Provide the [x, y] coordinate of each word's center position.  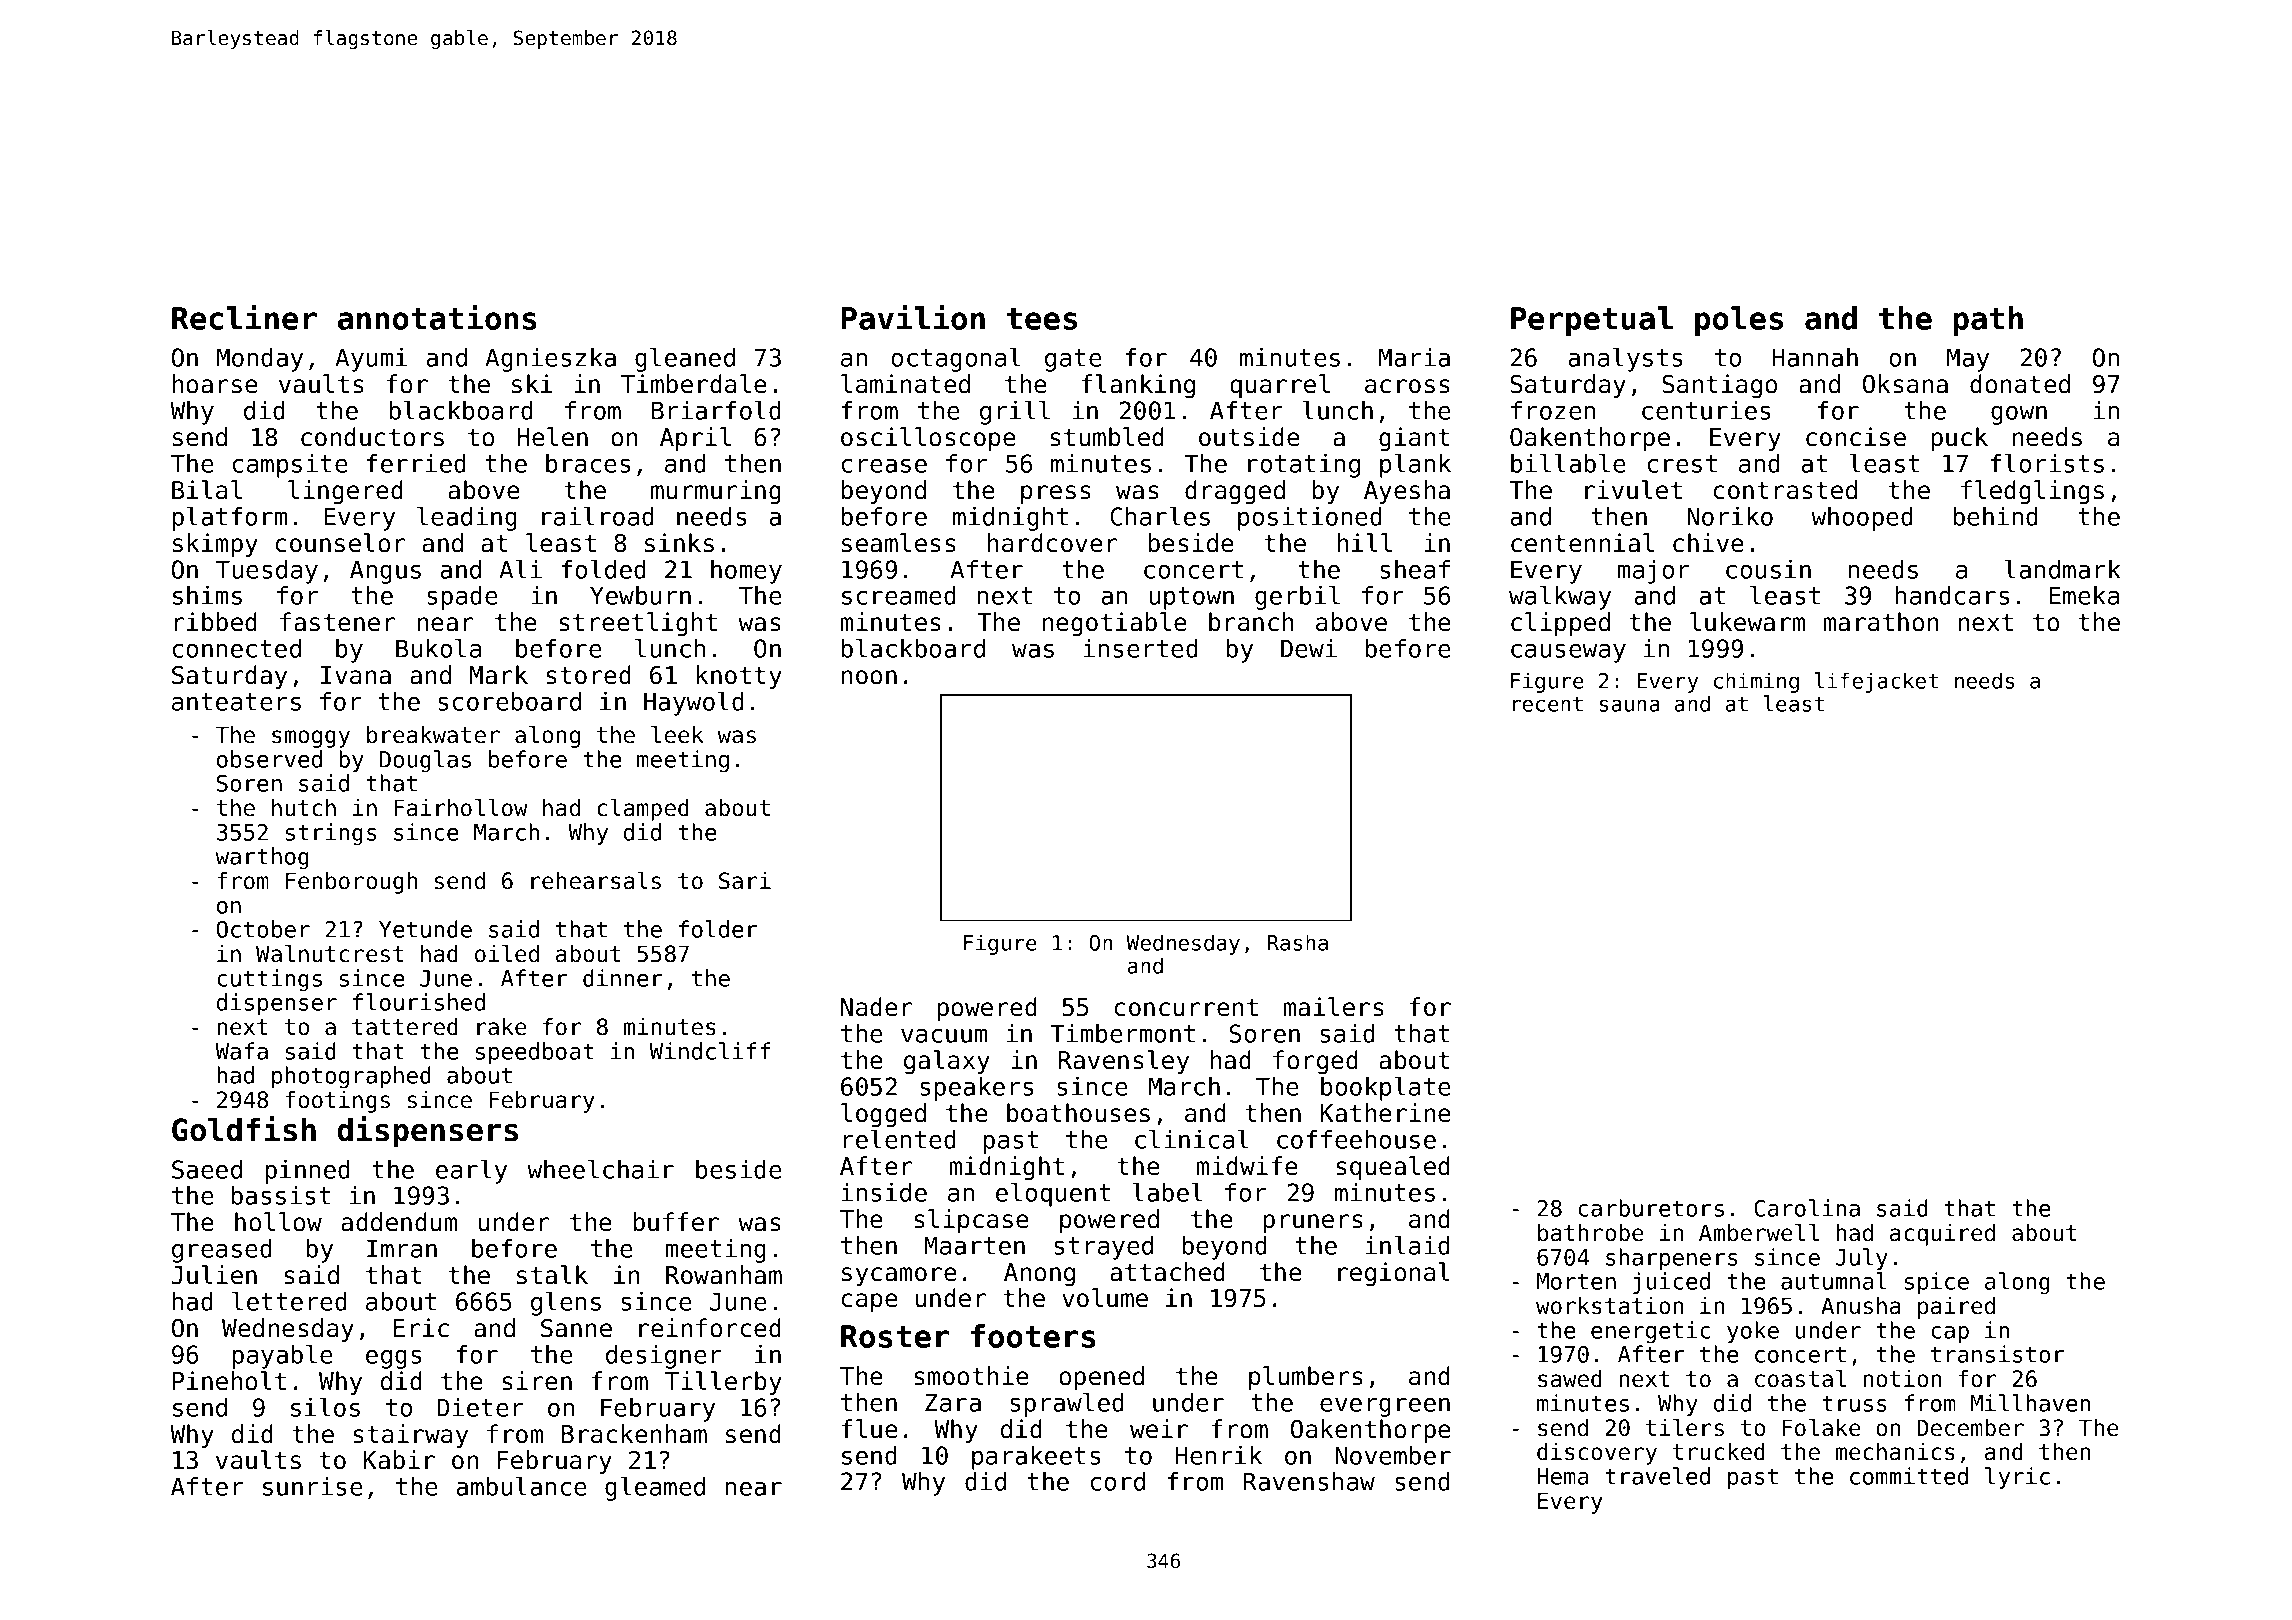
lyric [2017, 1478]
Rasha [1298, 942]
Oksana [1905, 384]
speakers [977, 1089]
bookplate [1386, 1089]
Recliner [244, 317]
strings [331, 834]
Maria [1414, 357]
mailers [1334, 1007]
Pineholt [229, 1381]
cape [870, 1302]
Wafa [241, 1051]
